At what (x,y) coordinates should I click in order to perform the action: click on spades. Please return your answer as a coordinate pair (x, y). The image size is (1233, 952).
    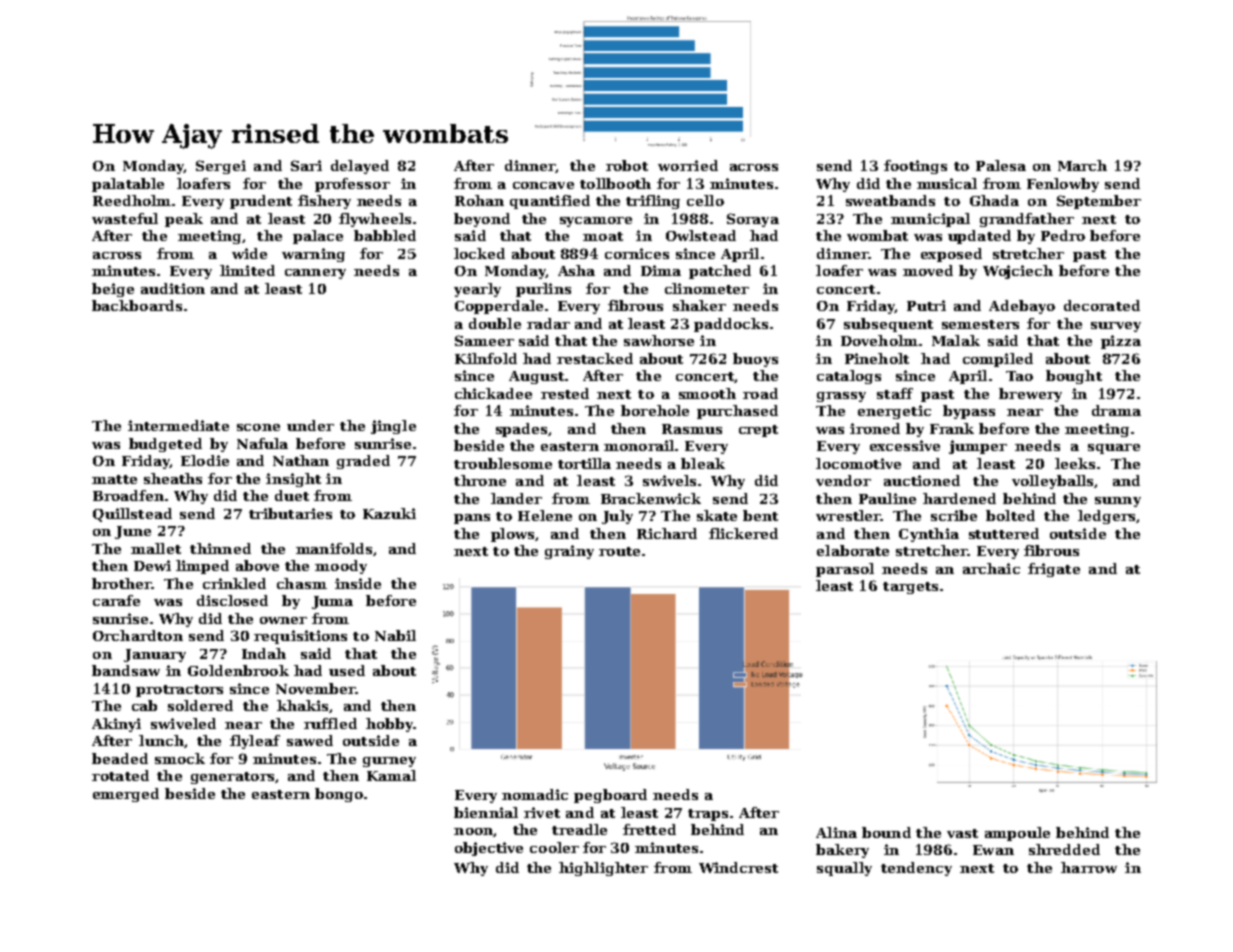
    Looking at the image, I should click on (521, 430).
